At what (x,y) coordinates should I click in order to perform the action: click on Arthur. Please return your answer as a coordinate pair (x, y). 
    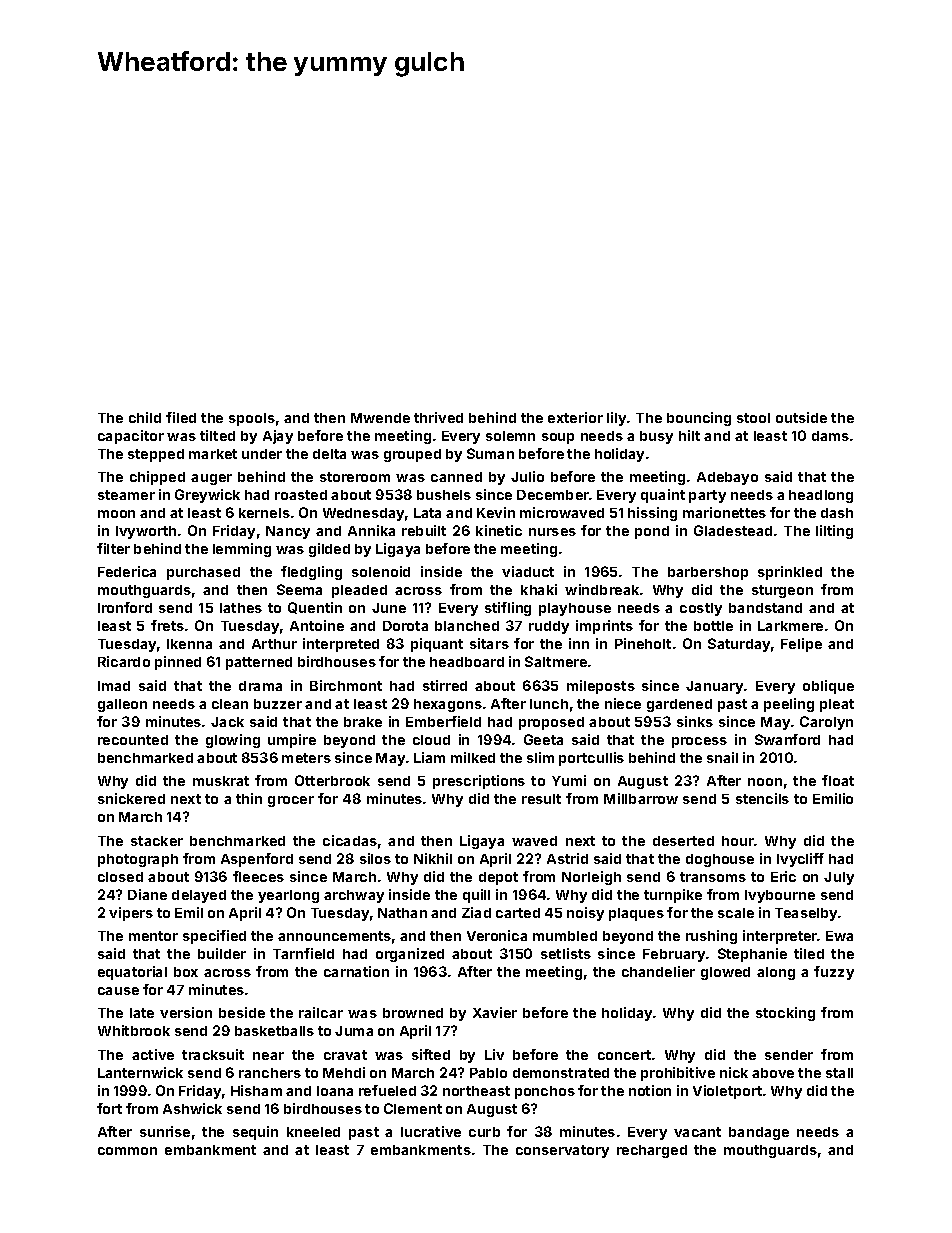
    Looking at the image, I should click on (274, 644).
